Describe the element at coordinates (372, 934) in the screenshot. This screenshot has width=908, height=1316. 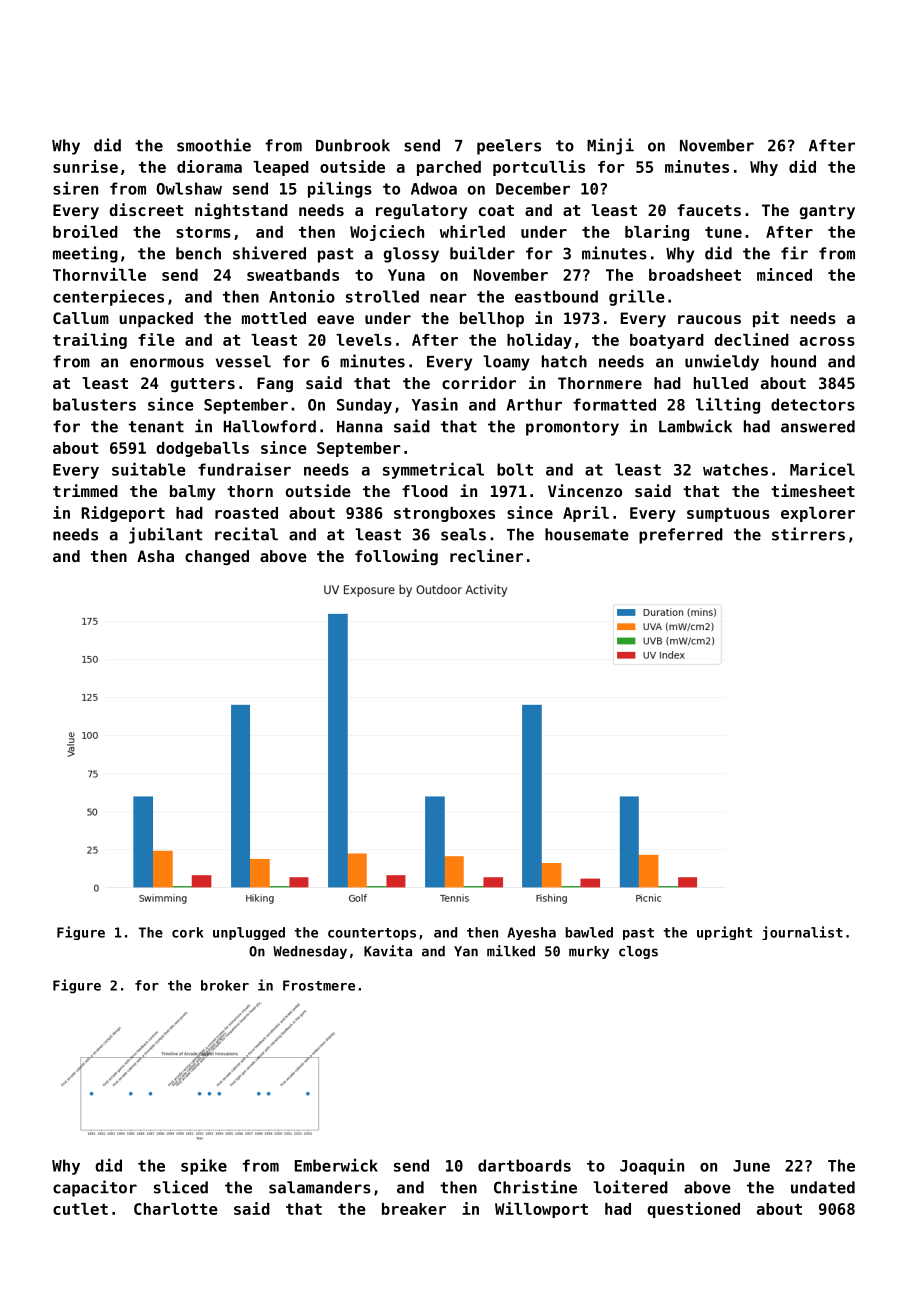
I see `countertops` at that location.
